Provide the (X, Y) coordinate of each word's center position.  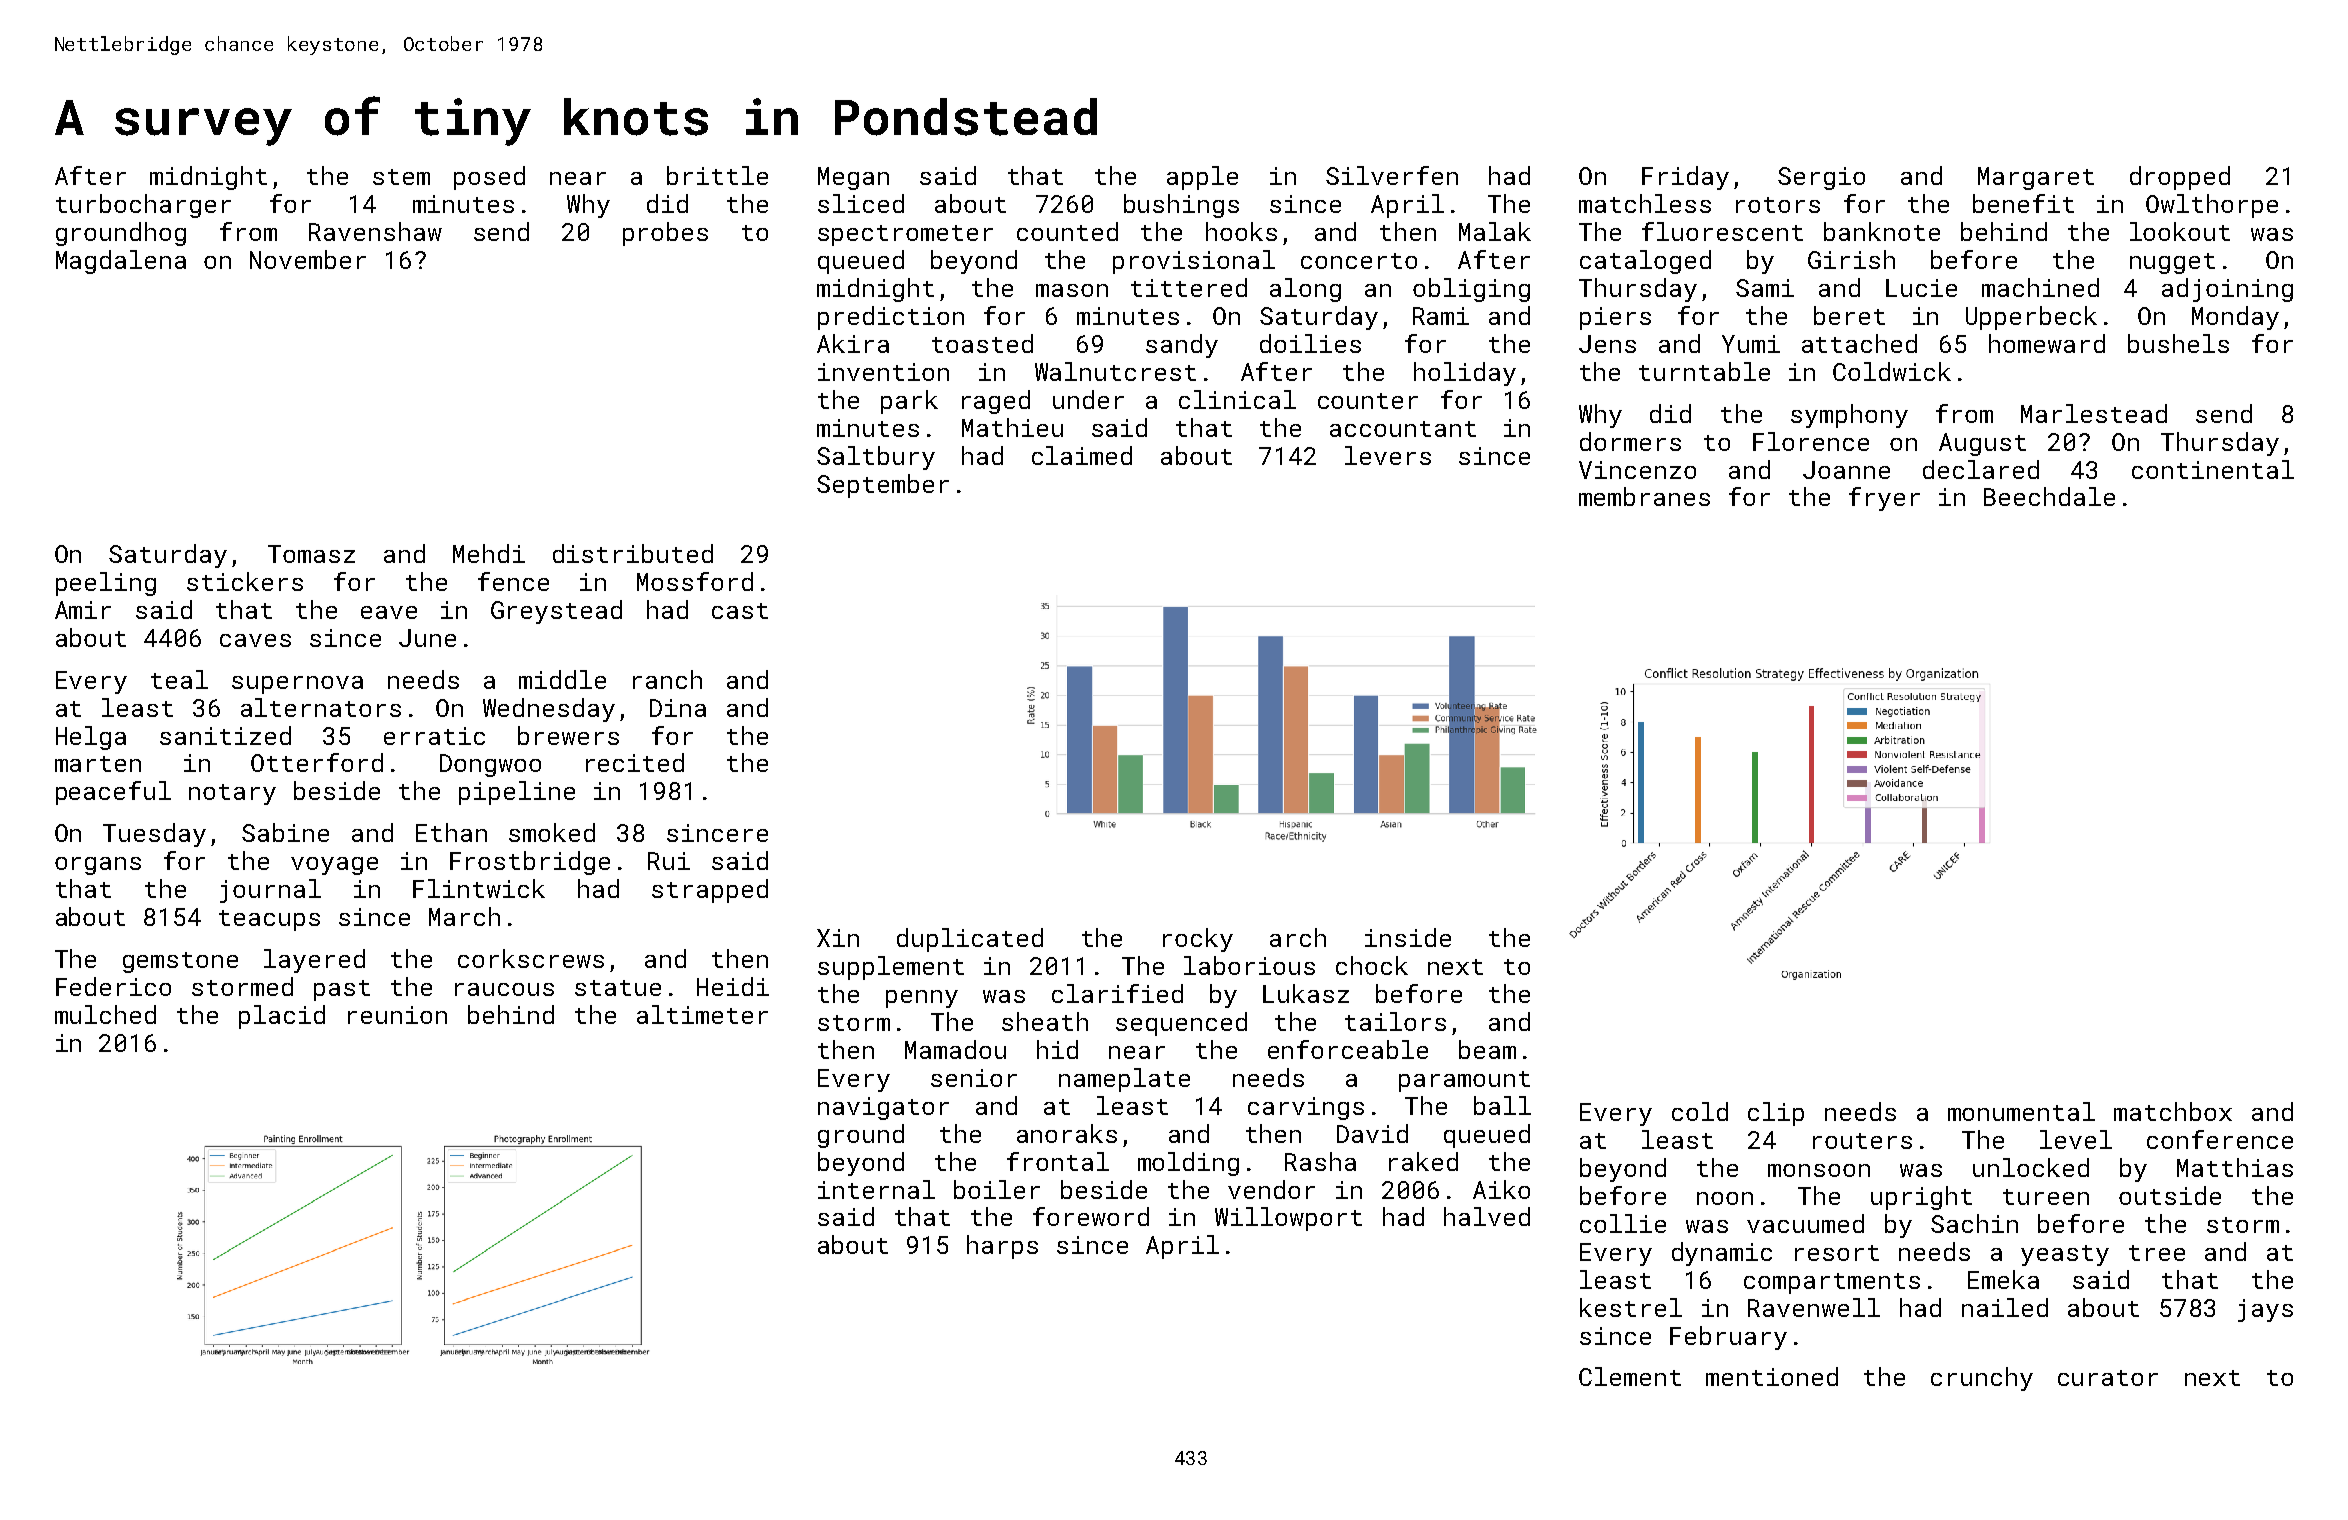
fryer (1884, 499)
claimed (1082, 455)
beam (1487, 1049)
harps (1002, 1247)
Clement (1630, 1376)
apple (1202, 178)
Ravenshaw (375, 231)
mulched (105, 1014)
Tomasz (311, 554)
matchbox (2173, 1111)
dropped (2180, 178)
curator (2108, 1378)
